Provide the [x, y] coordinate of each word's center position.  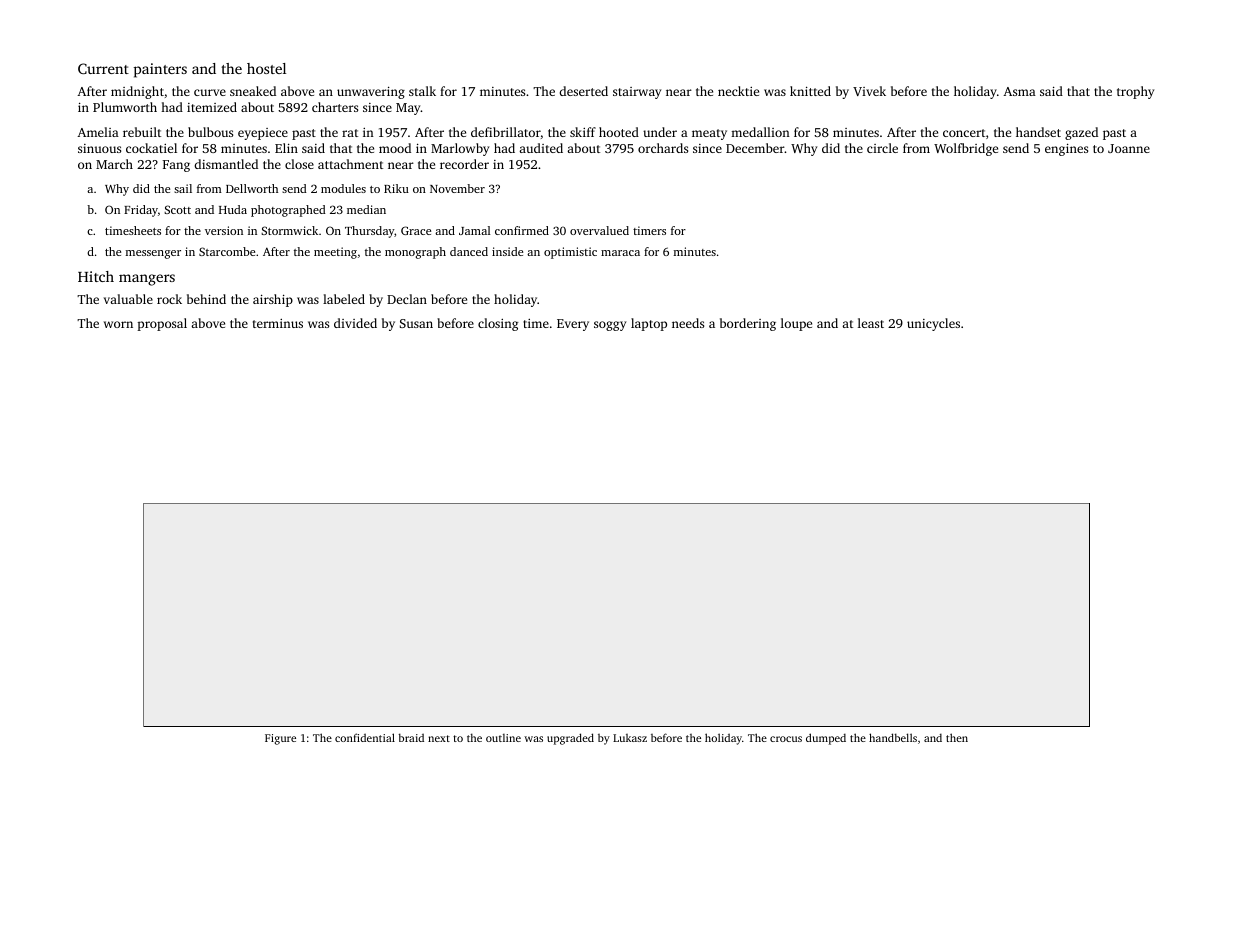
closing [498, 324]
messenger [153, 254]
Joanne [1129, 148]
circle [882, 148]
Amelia [98, 132]
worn [118, 324]
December [755, 148]
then [957, 737]
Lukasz [630, 738]
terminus [278, 323]
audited [541, 148]
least [871, 323]
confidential [365, 737]
